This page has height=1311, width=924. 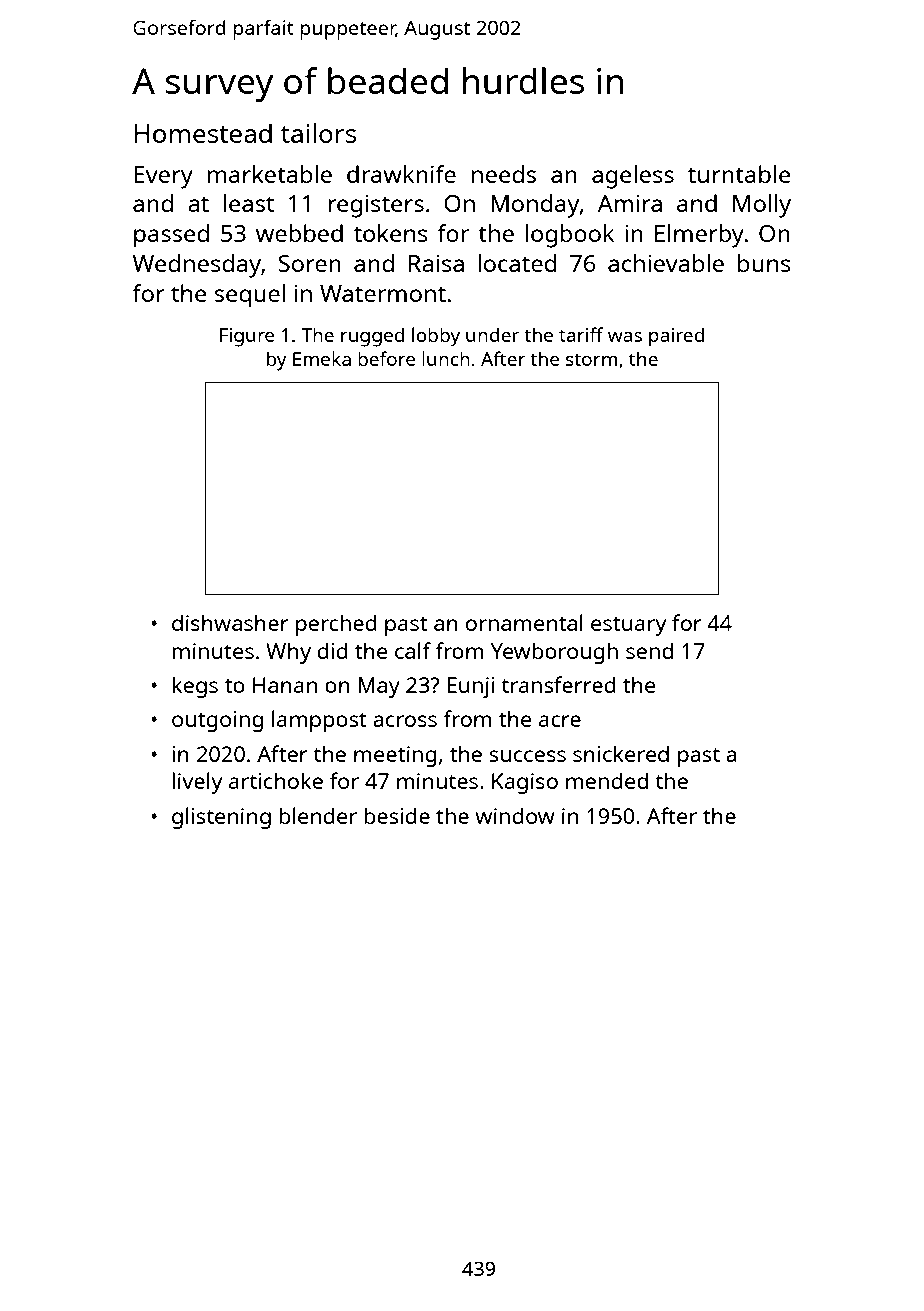 I want to click on lively, so click(x=197, y=783).
